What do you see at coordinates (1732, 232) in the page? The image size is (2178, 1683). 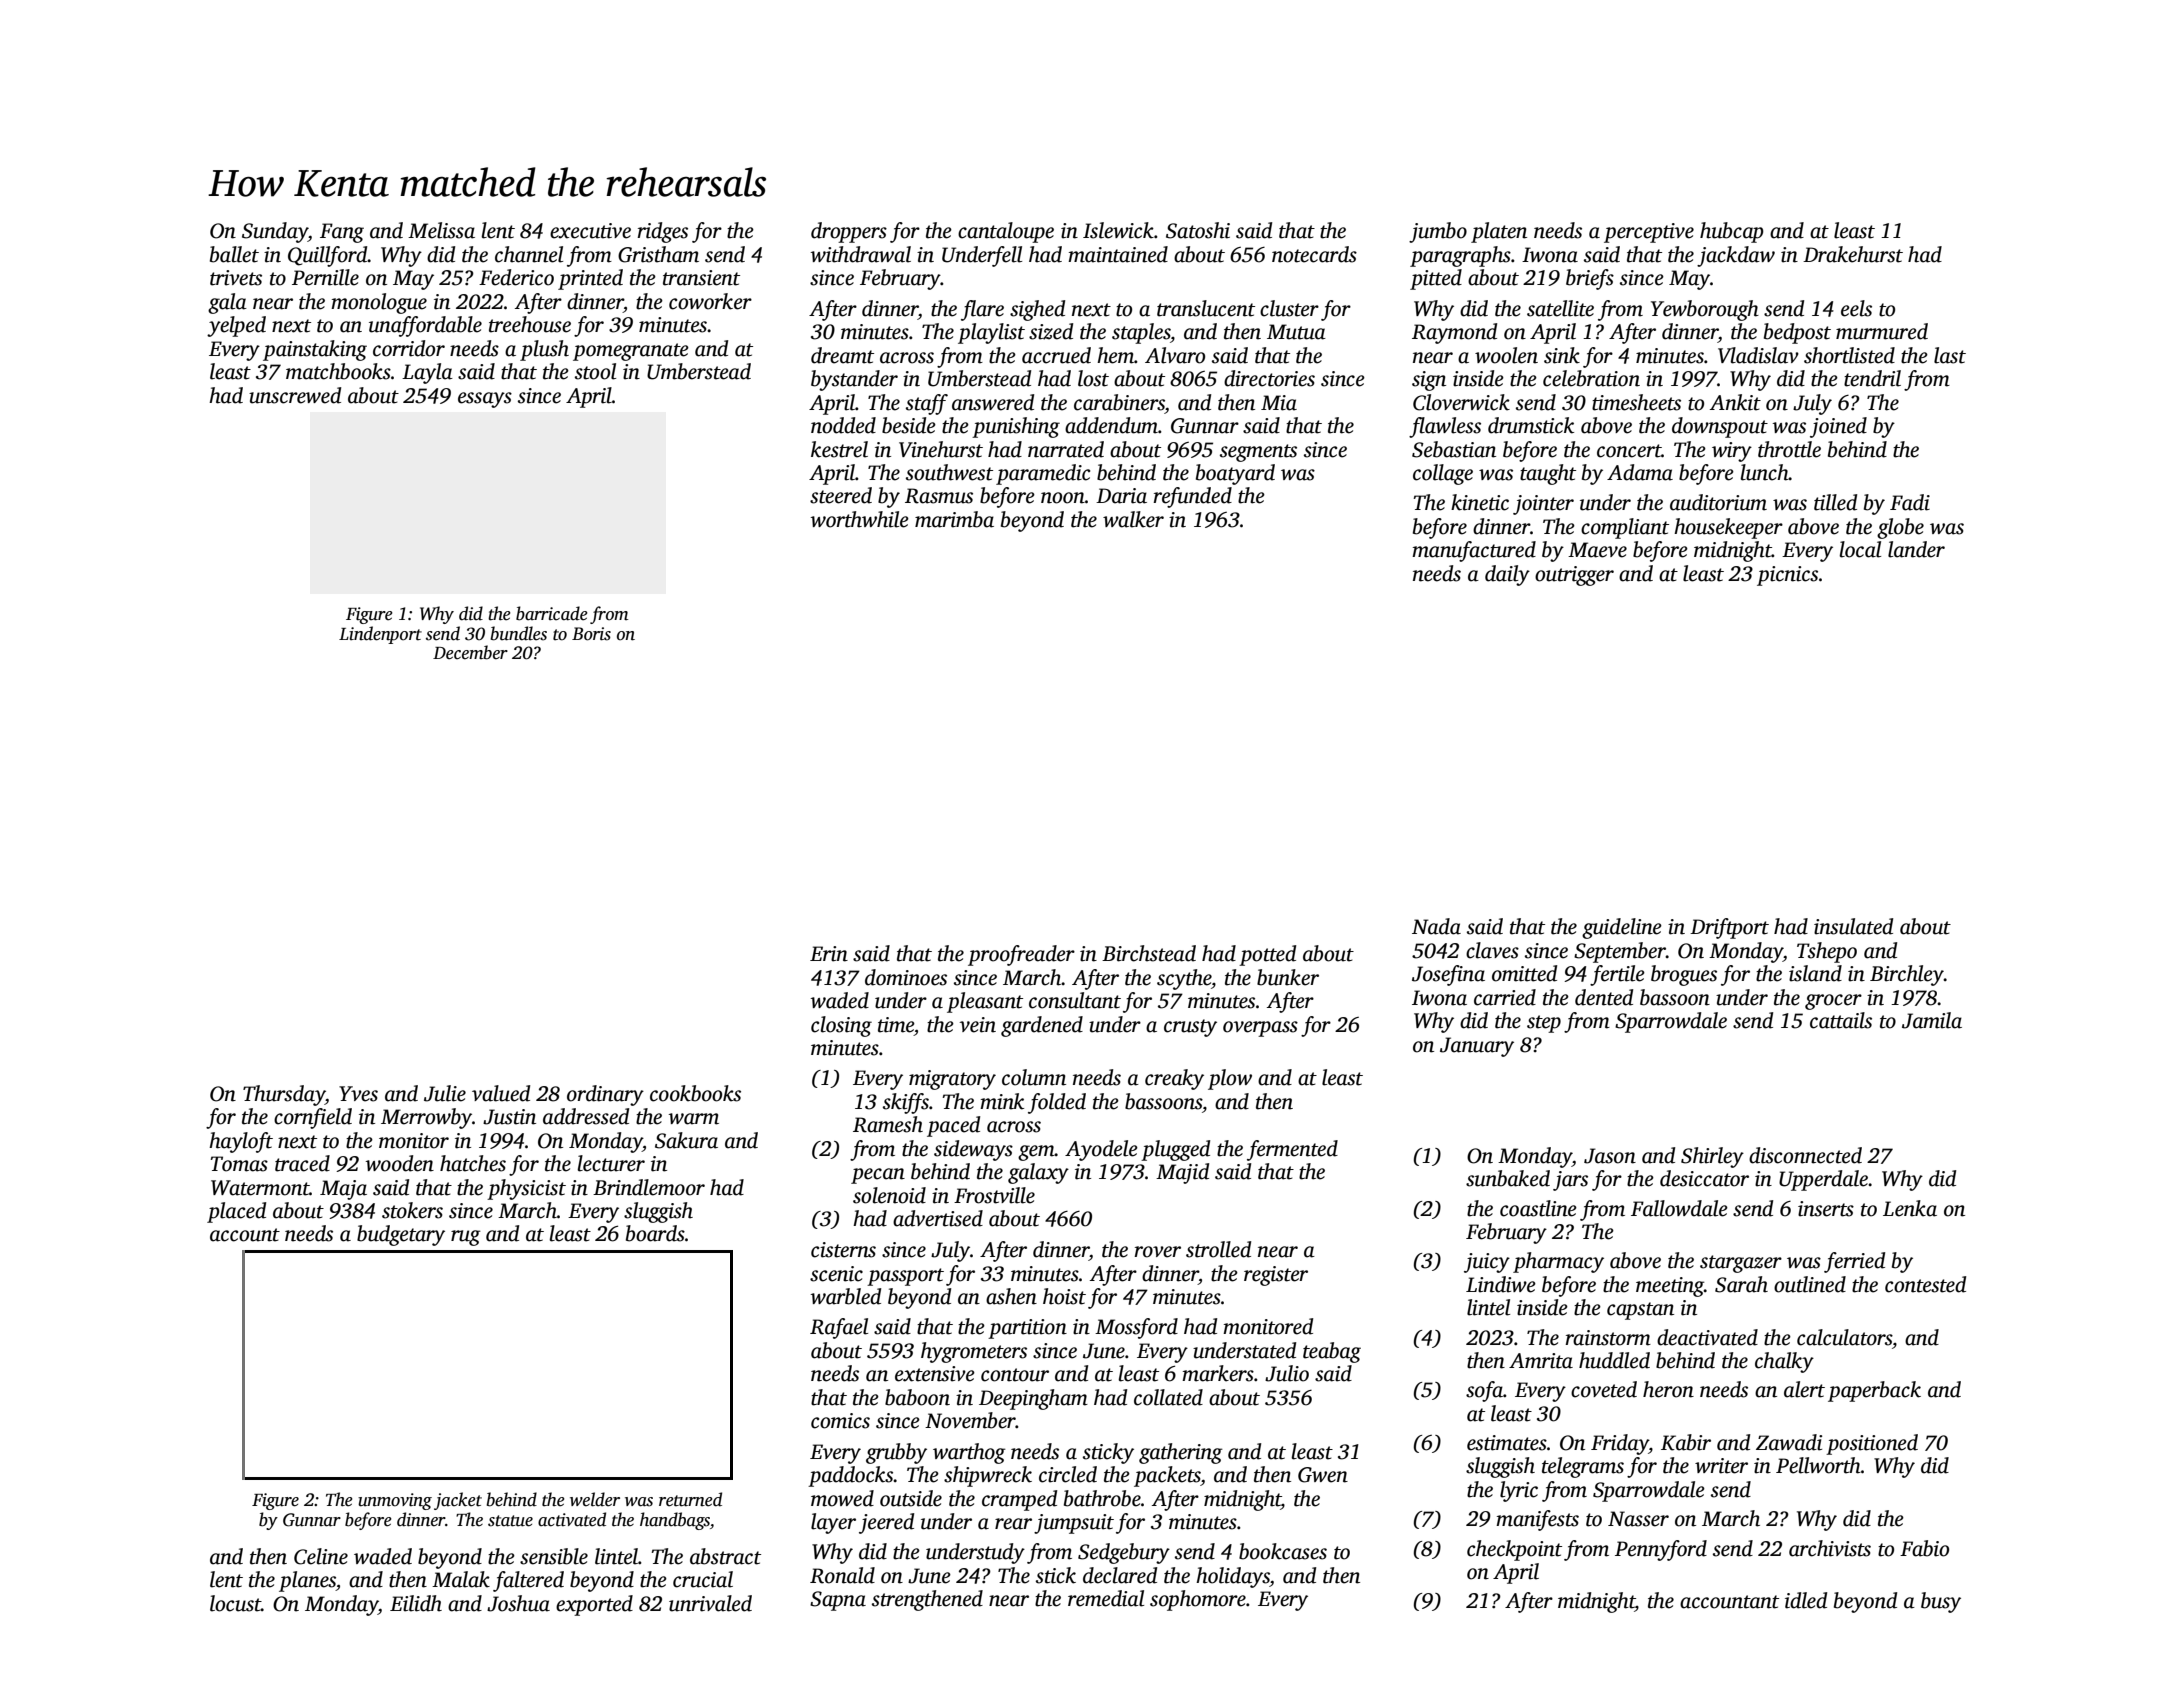 I see `hubcap` at bounding box center [1732, 232].
